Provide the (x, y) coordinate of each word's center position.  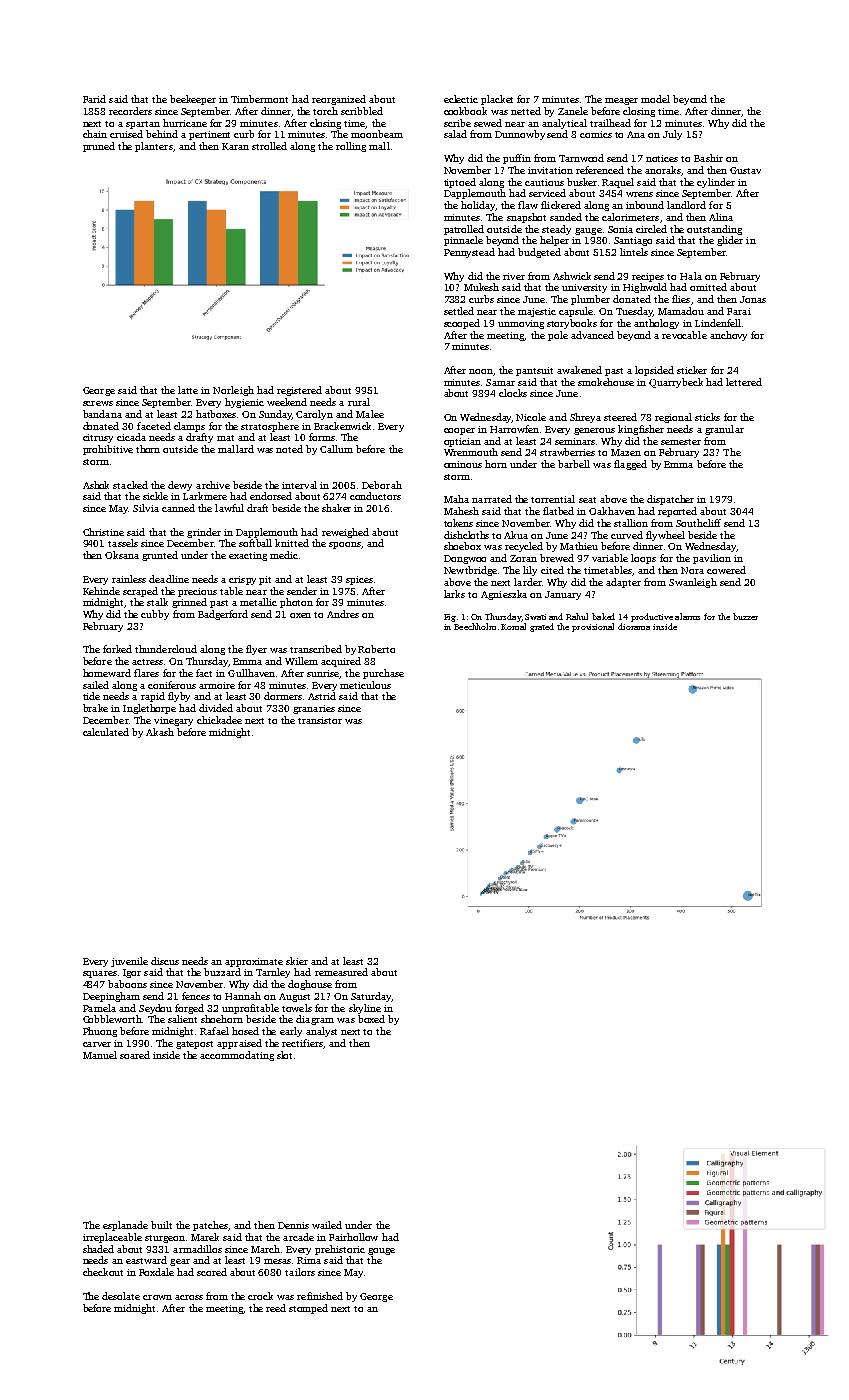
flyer (256, 650)
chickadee (219, 720)
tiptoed (460, 183)
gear (180, 1262)
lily (530, 571)
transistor (320, 720)
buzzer (745, 616)
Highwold (645, 288)
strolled (269, 146)
